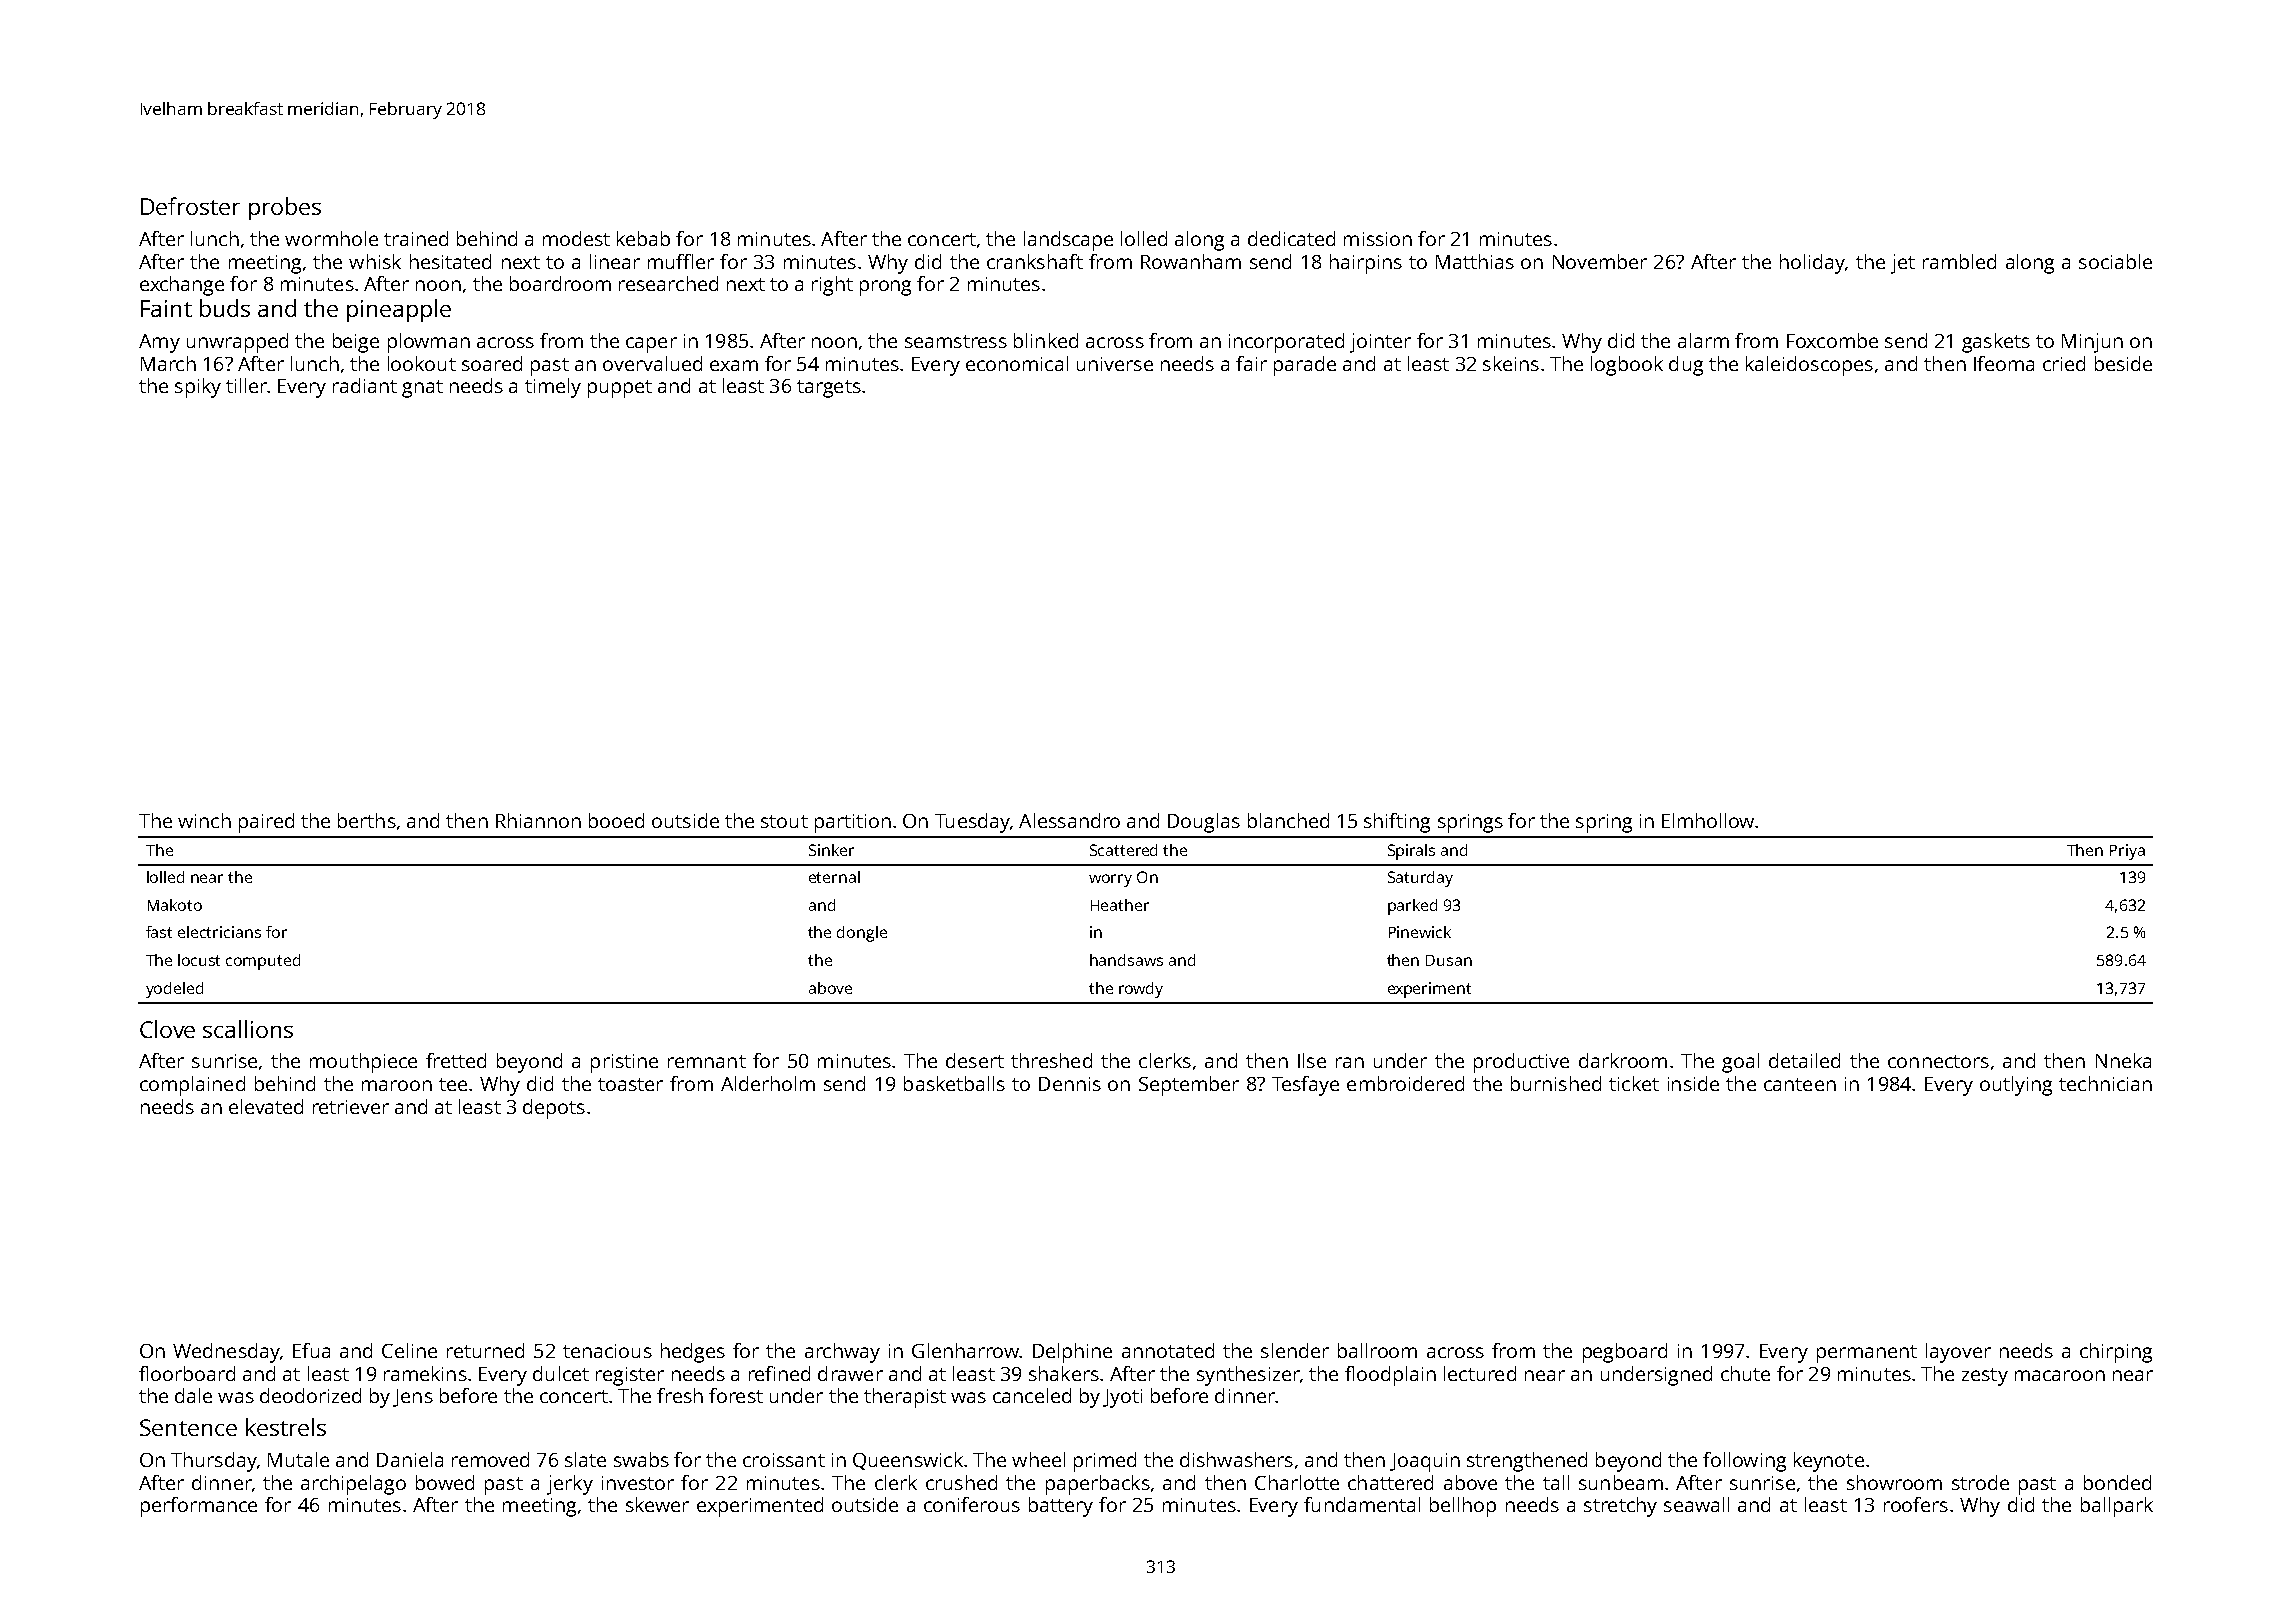 This document has height=1620, width=2292. What do you see at coordinates (1251, 363) in the document?
I see `fair` at bounding box center [1251, 363].
